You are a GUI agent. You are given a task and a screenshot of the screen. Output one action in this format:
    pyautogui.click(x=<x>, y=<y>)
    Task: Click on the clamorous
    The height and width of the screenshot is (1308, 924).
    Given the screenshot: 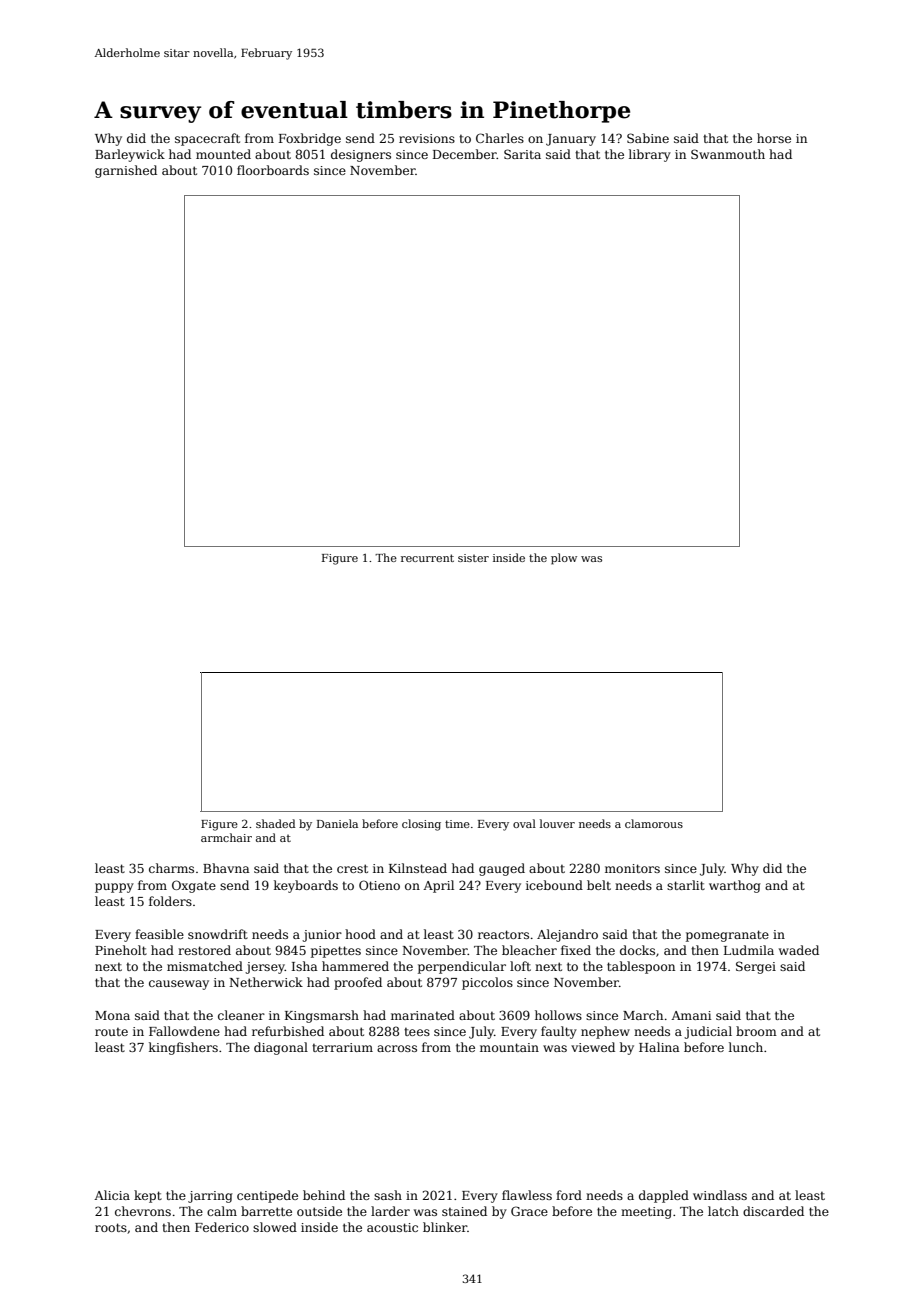 What is the action you would take?
    pyautogui.click(x=654, y=823)
